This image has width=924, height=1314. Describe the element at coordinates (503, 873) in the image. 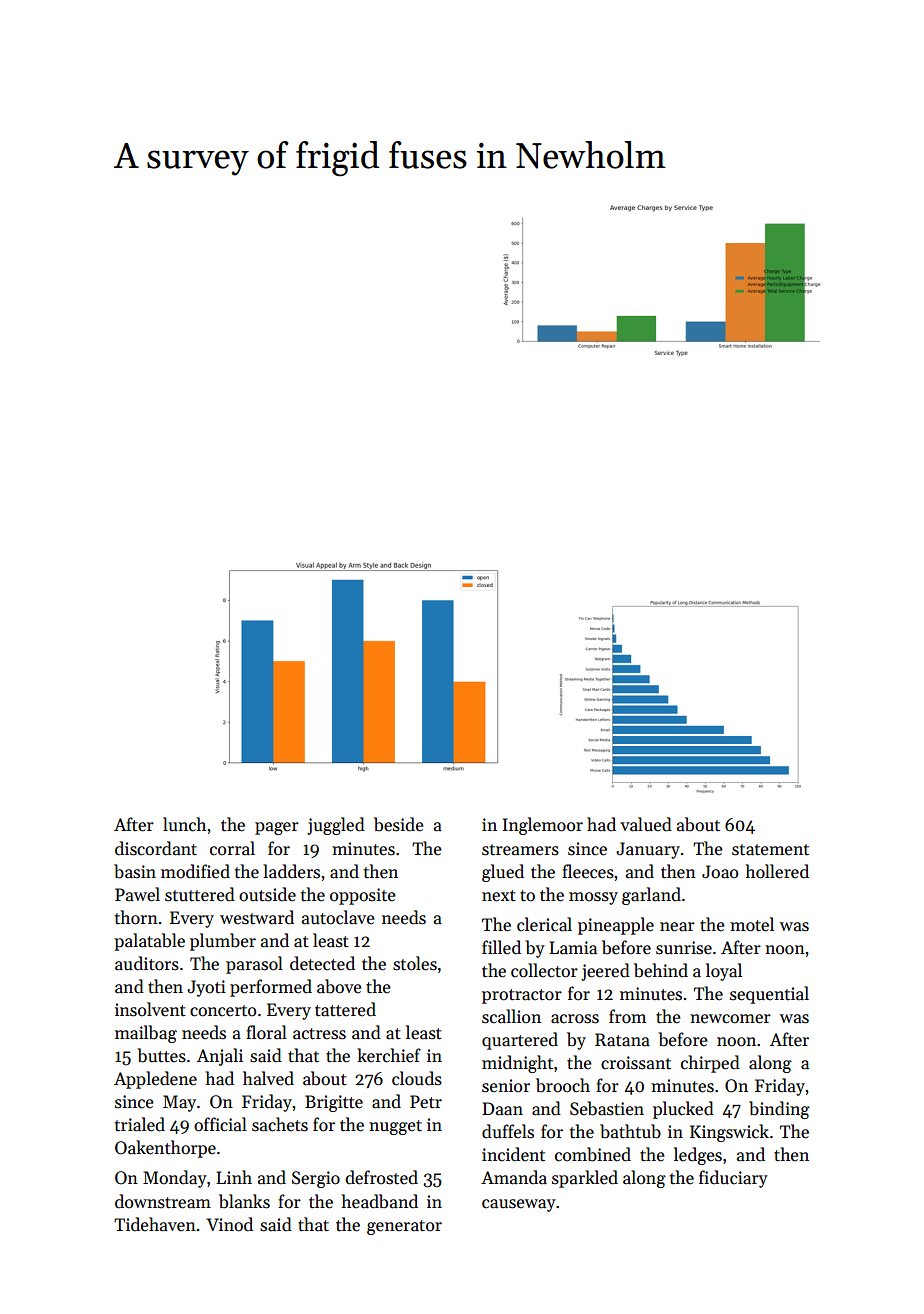

I see `glued` at that location.
